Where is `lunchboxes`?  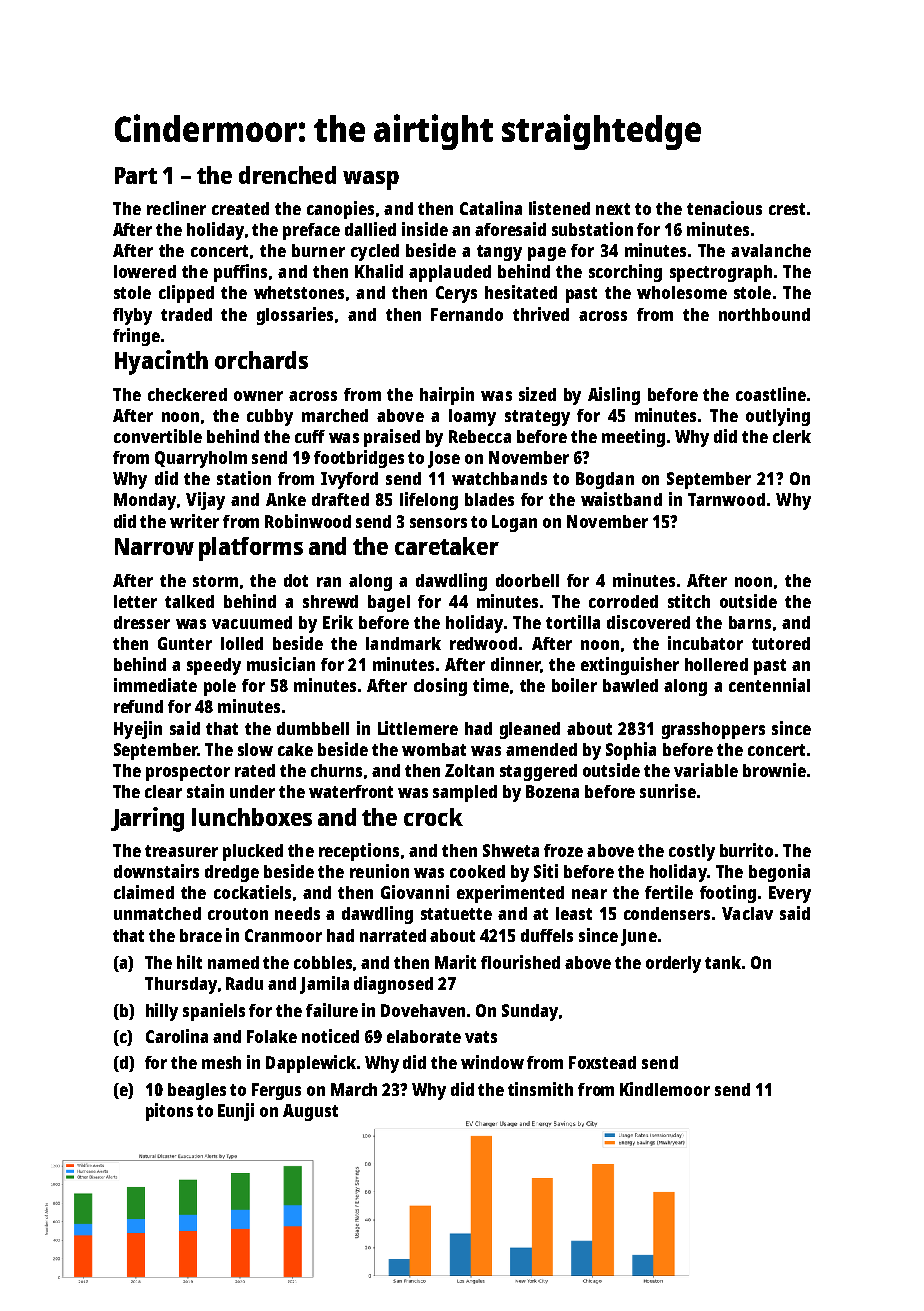
lunchboxes is located at coordinates (252, 817).
